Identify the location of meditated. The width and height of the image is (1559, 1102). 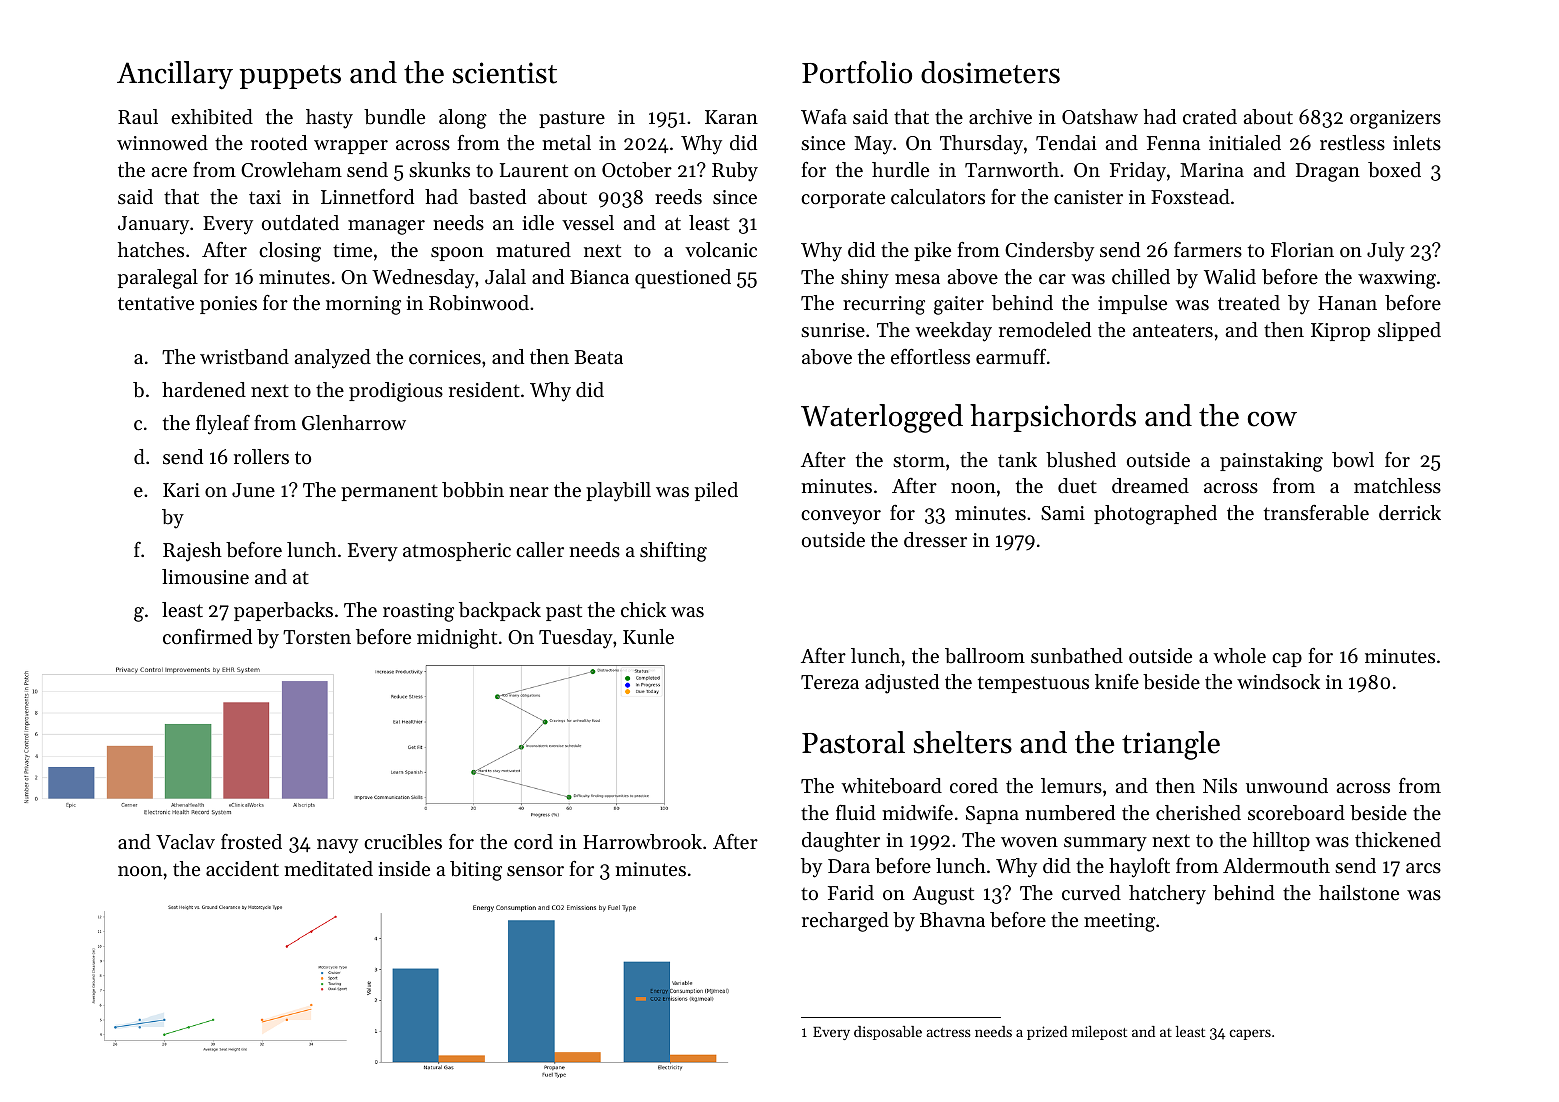
(328, 869).
